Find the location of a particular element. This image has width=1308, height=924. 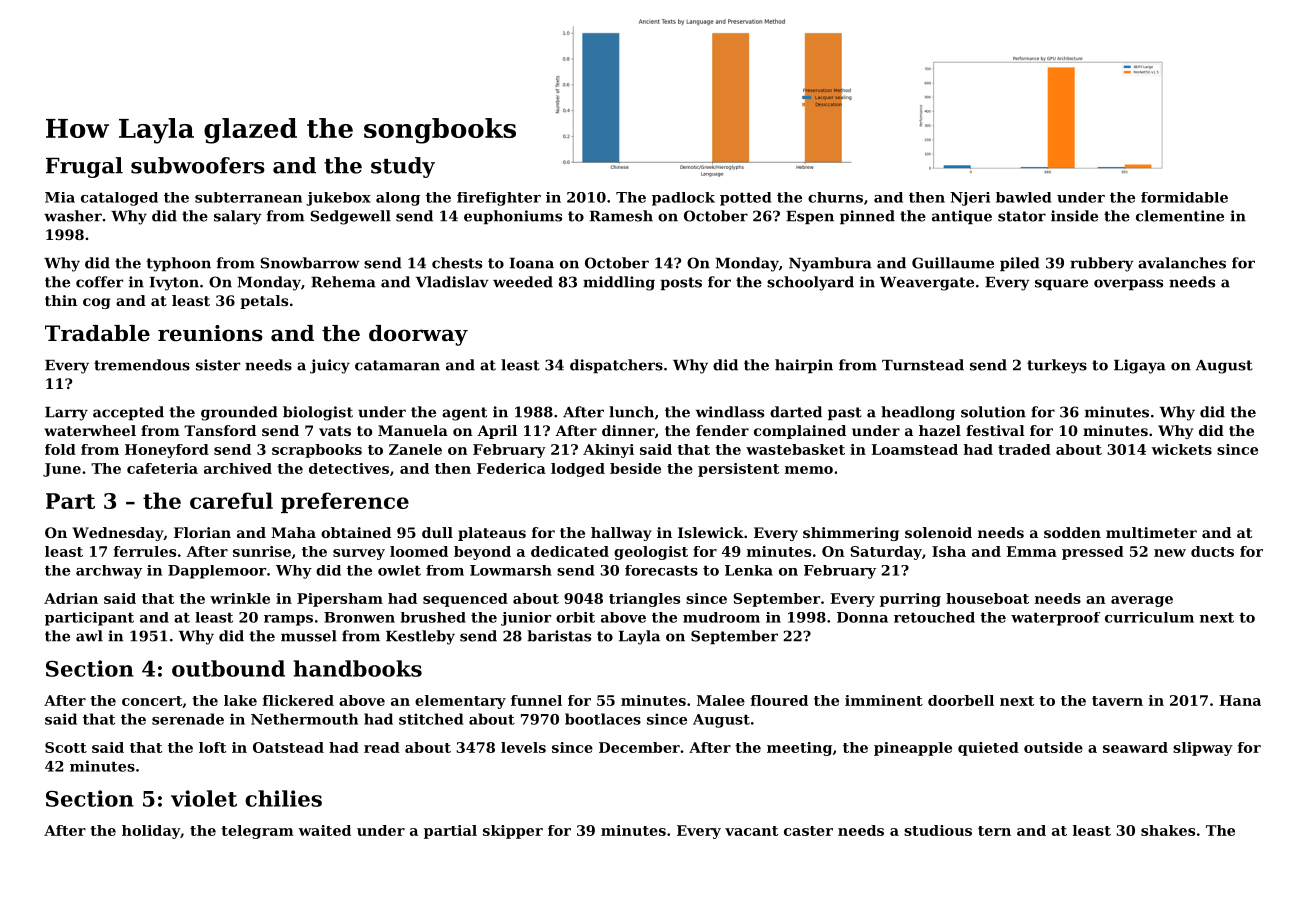

Isha is located at coordinates (949, 551).
